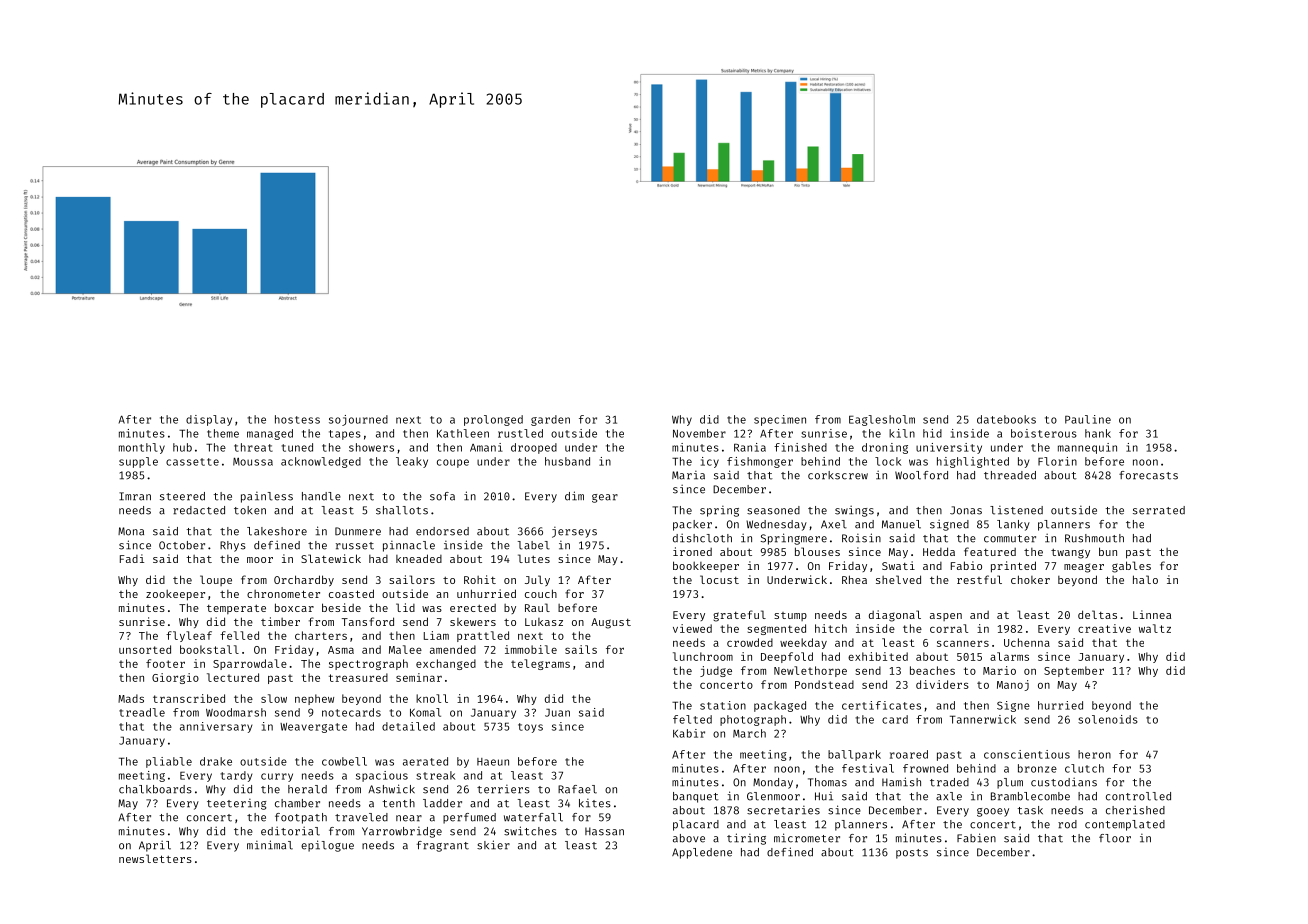 The height and width of the document is (924, 1308). What do you see at coordinates (453, 649) in the document?
I see `amended` at bounding box center [453, 649].
